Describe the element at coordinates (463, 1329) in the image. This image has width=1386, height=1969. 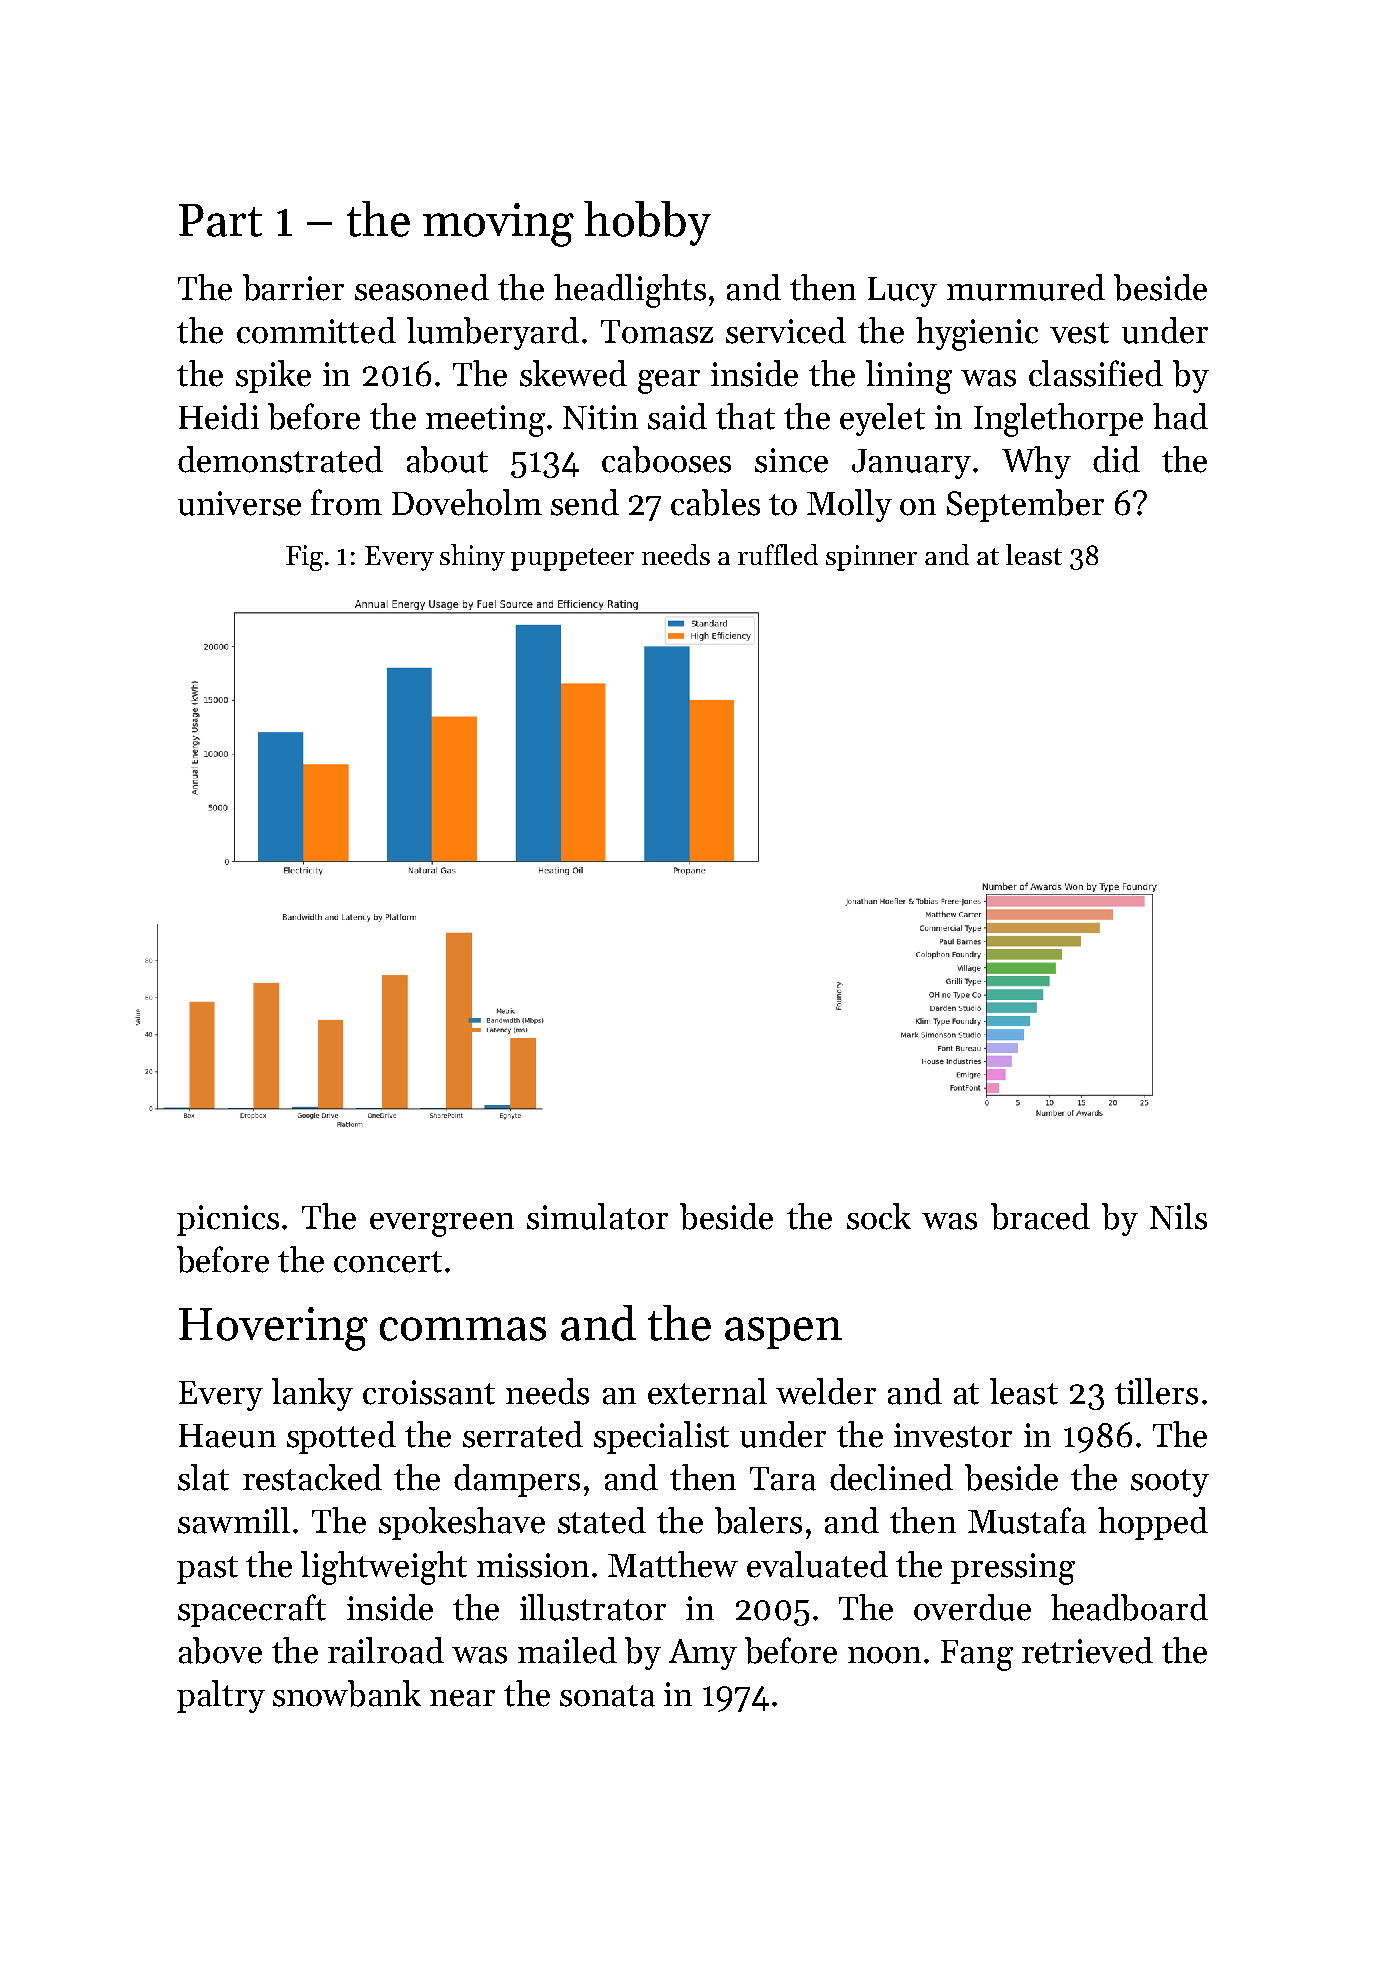
I see `commas` at that location.
